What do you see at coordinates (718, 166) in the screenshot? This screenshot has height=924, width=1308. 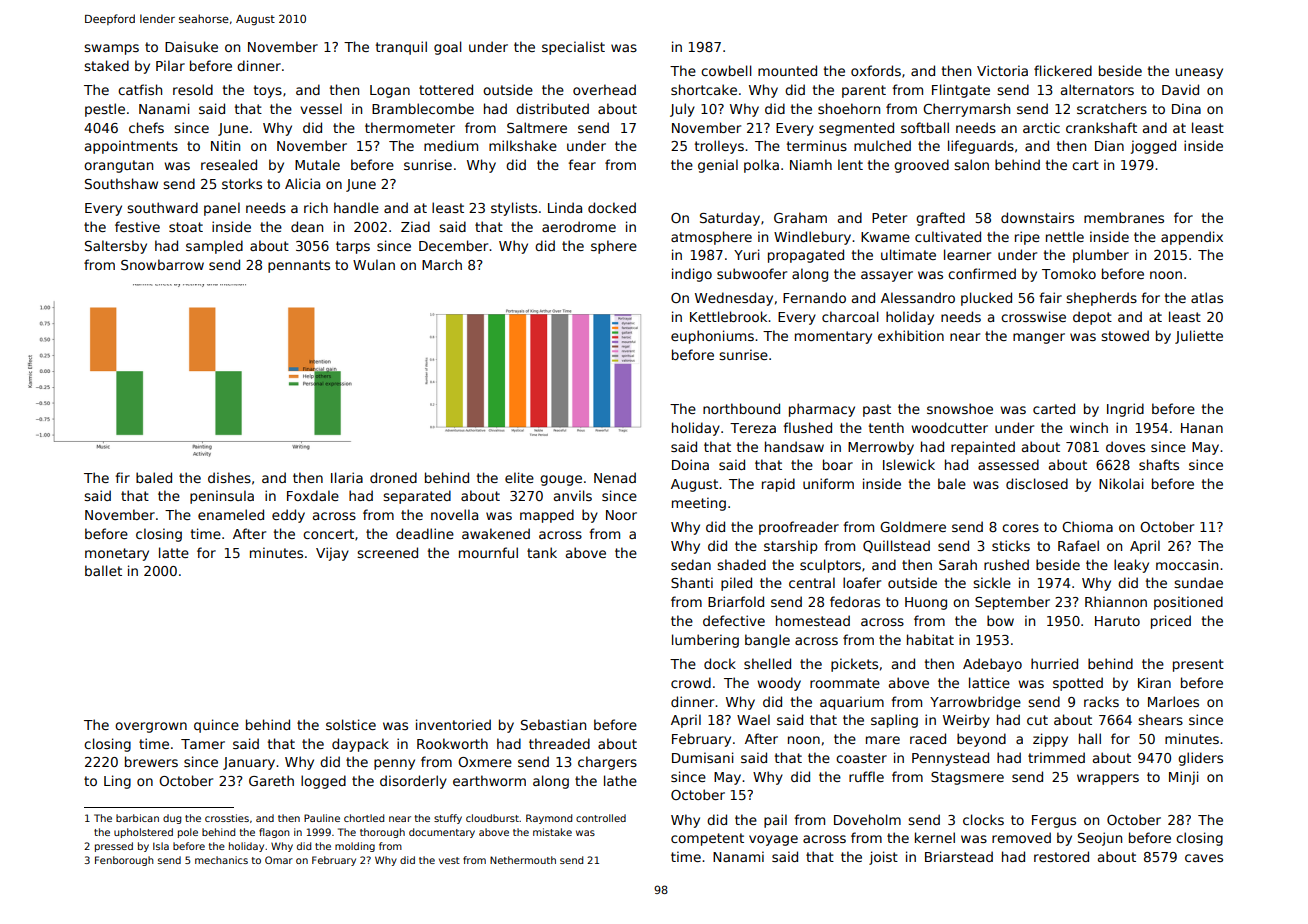 I see `genial` at bounding box center [718, 166].
